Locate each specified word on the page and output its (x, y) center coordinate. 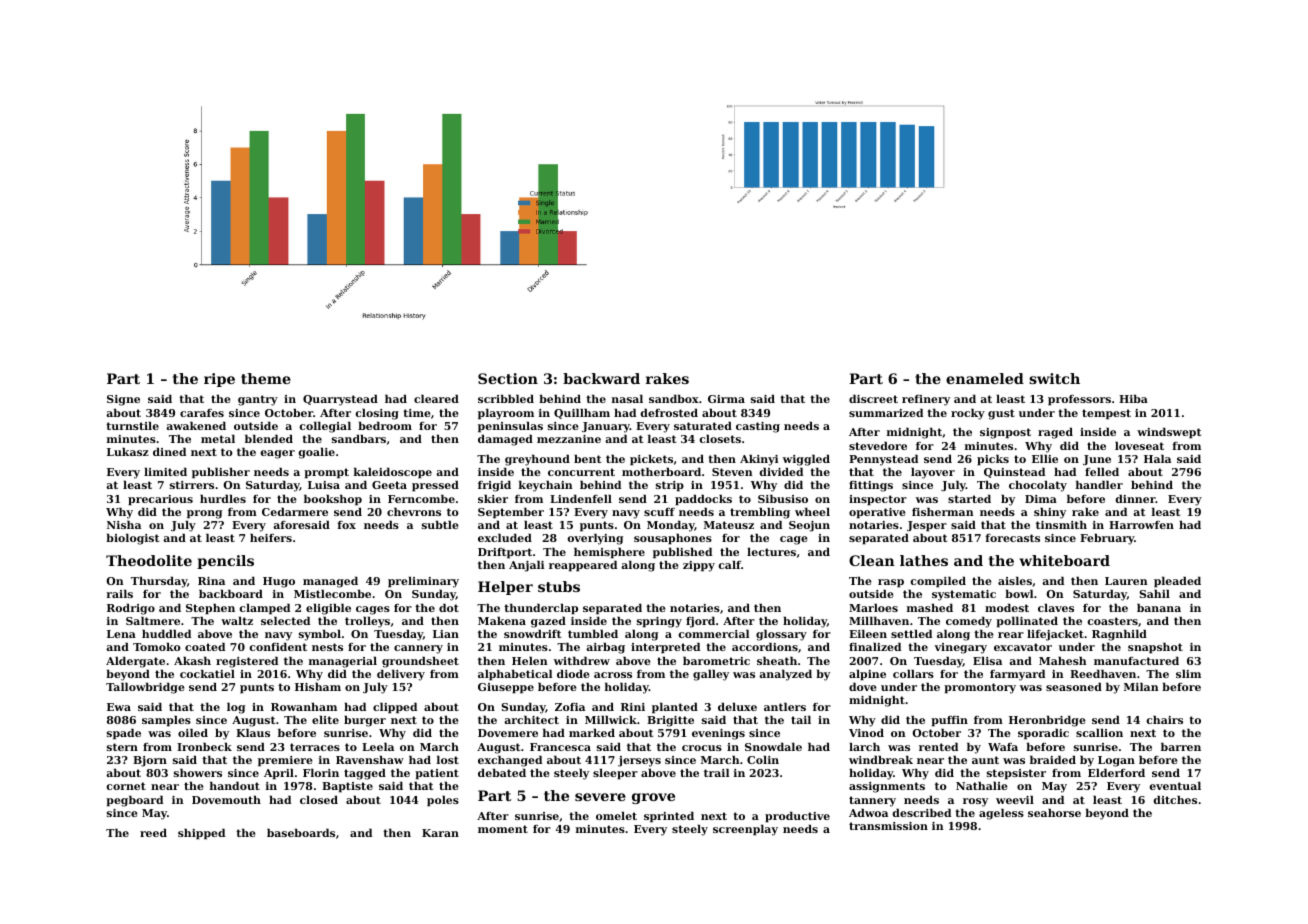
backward (601, 378)
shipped (201, 834)
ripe (219, 380)
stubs (559, 586)
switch (1054, 378)
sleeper (615, 774)
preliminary (423, 582)
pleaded (1177, 582)
